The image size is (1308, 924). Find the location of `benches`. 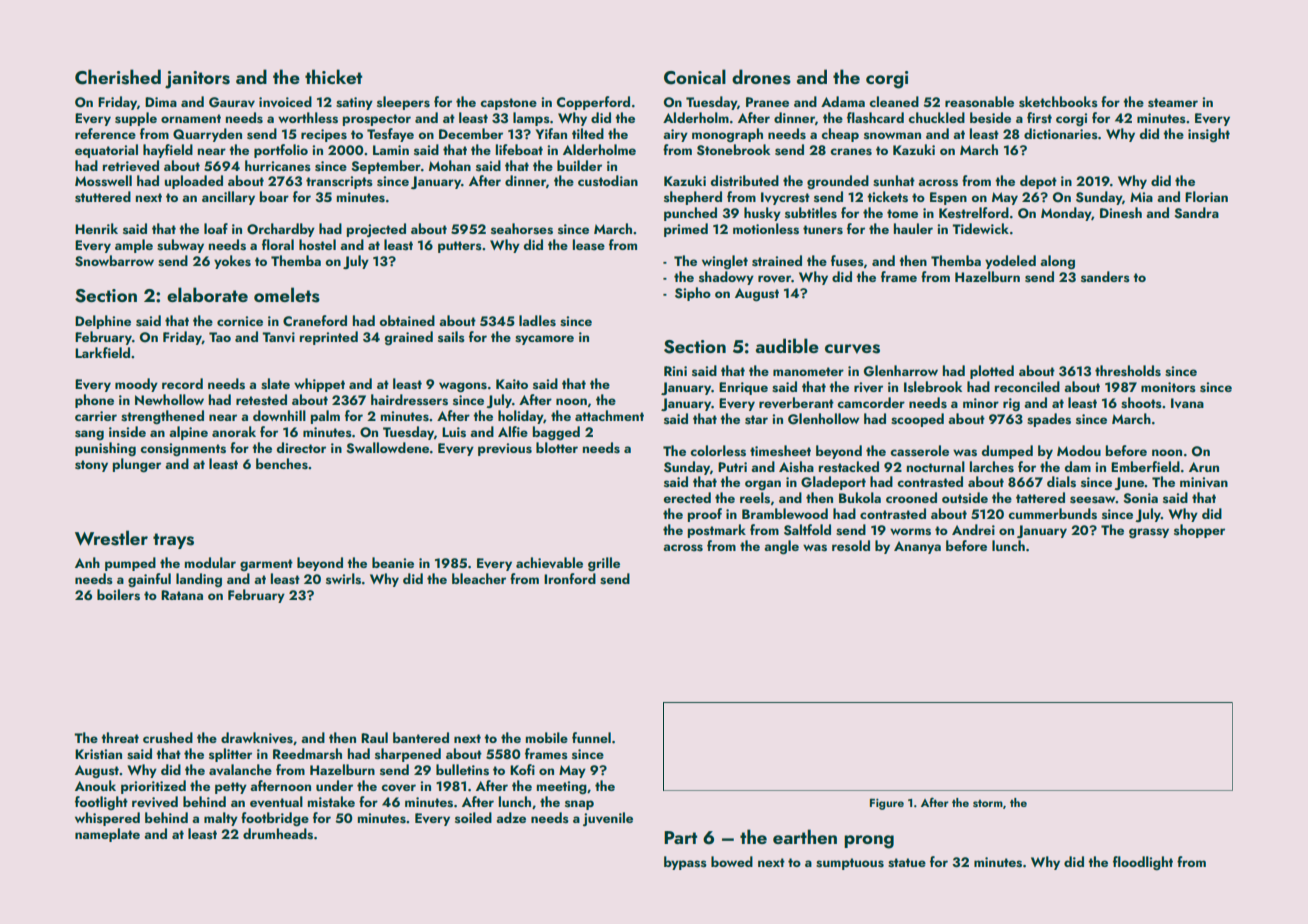

benches is located at coordinates (282, 464).
